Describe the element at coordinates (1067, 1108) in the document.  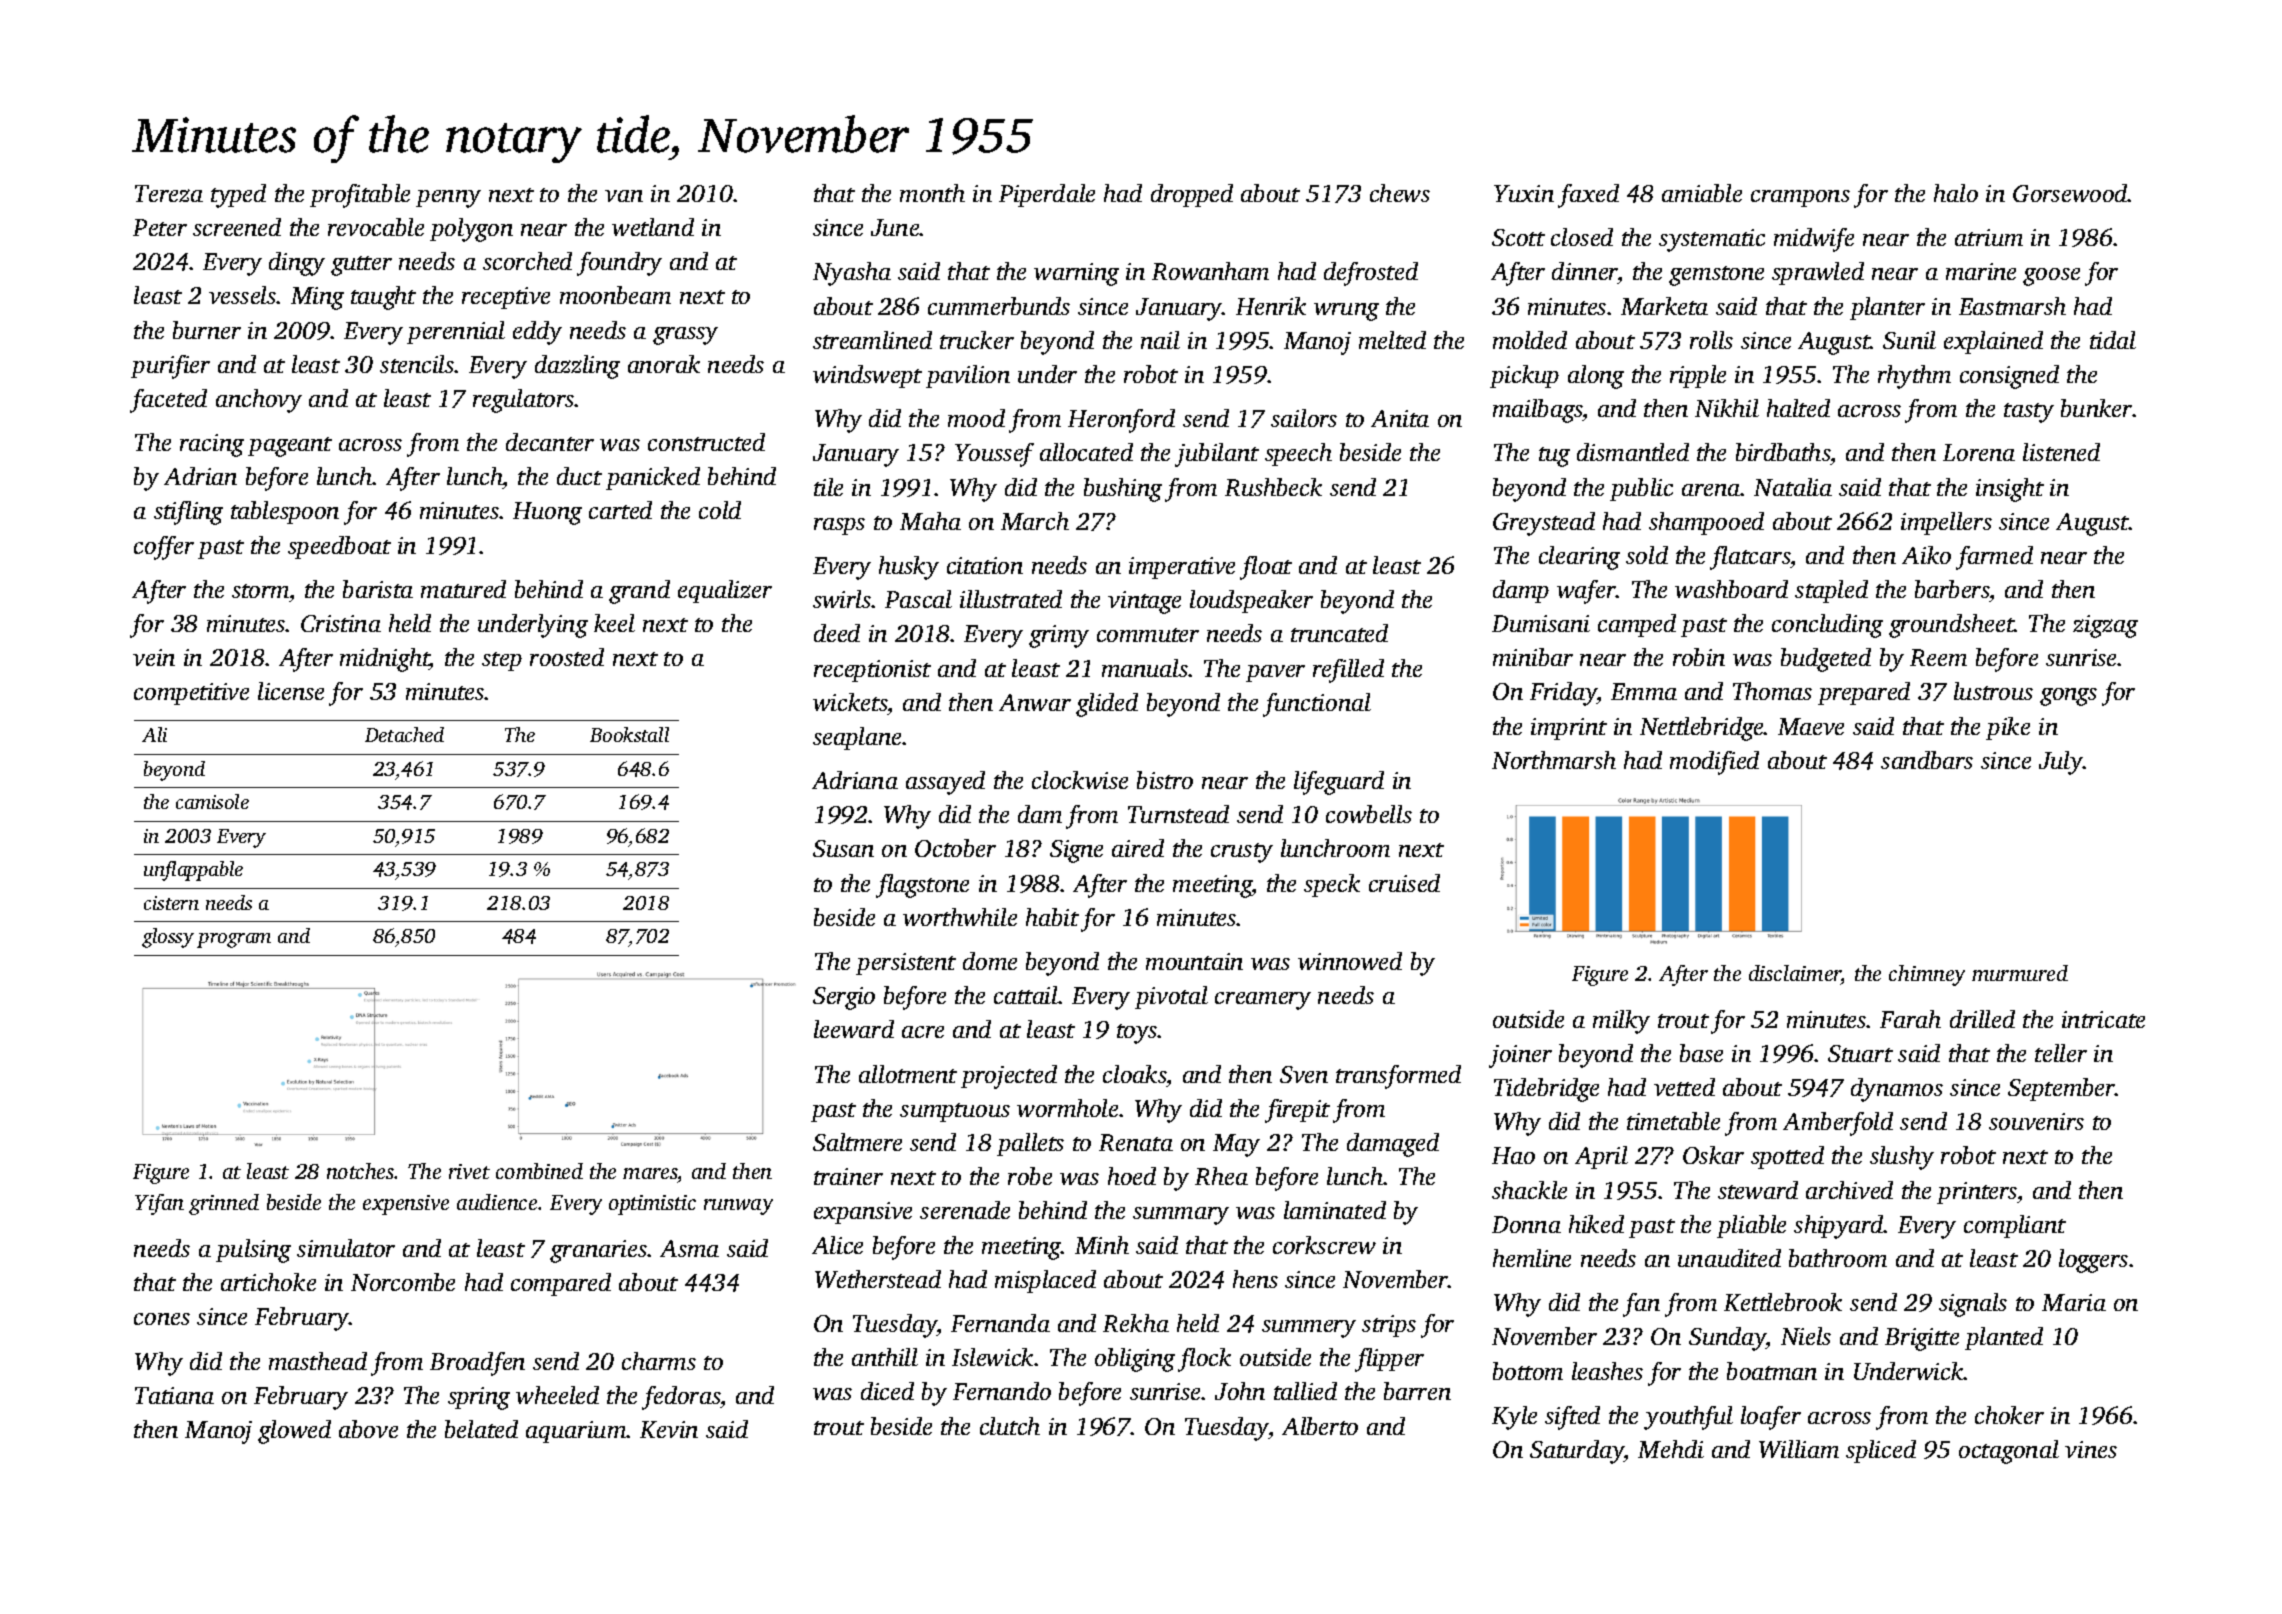
I see `wormhole` at that location.
